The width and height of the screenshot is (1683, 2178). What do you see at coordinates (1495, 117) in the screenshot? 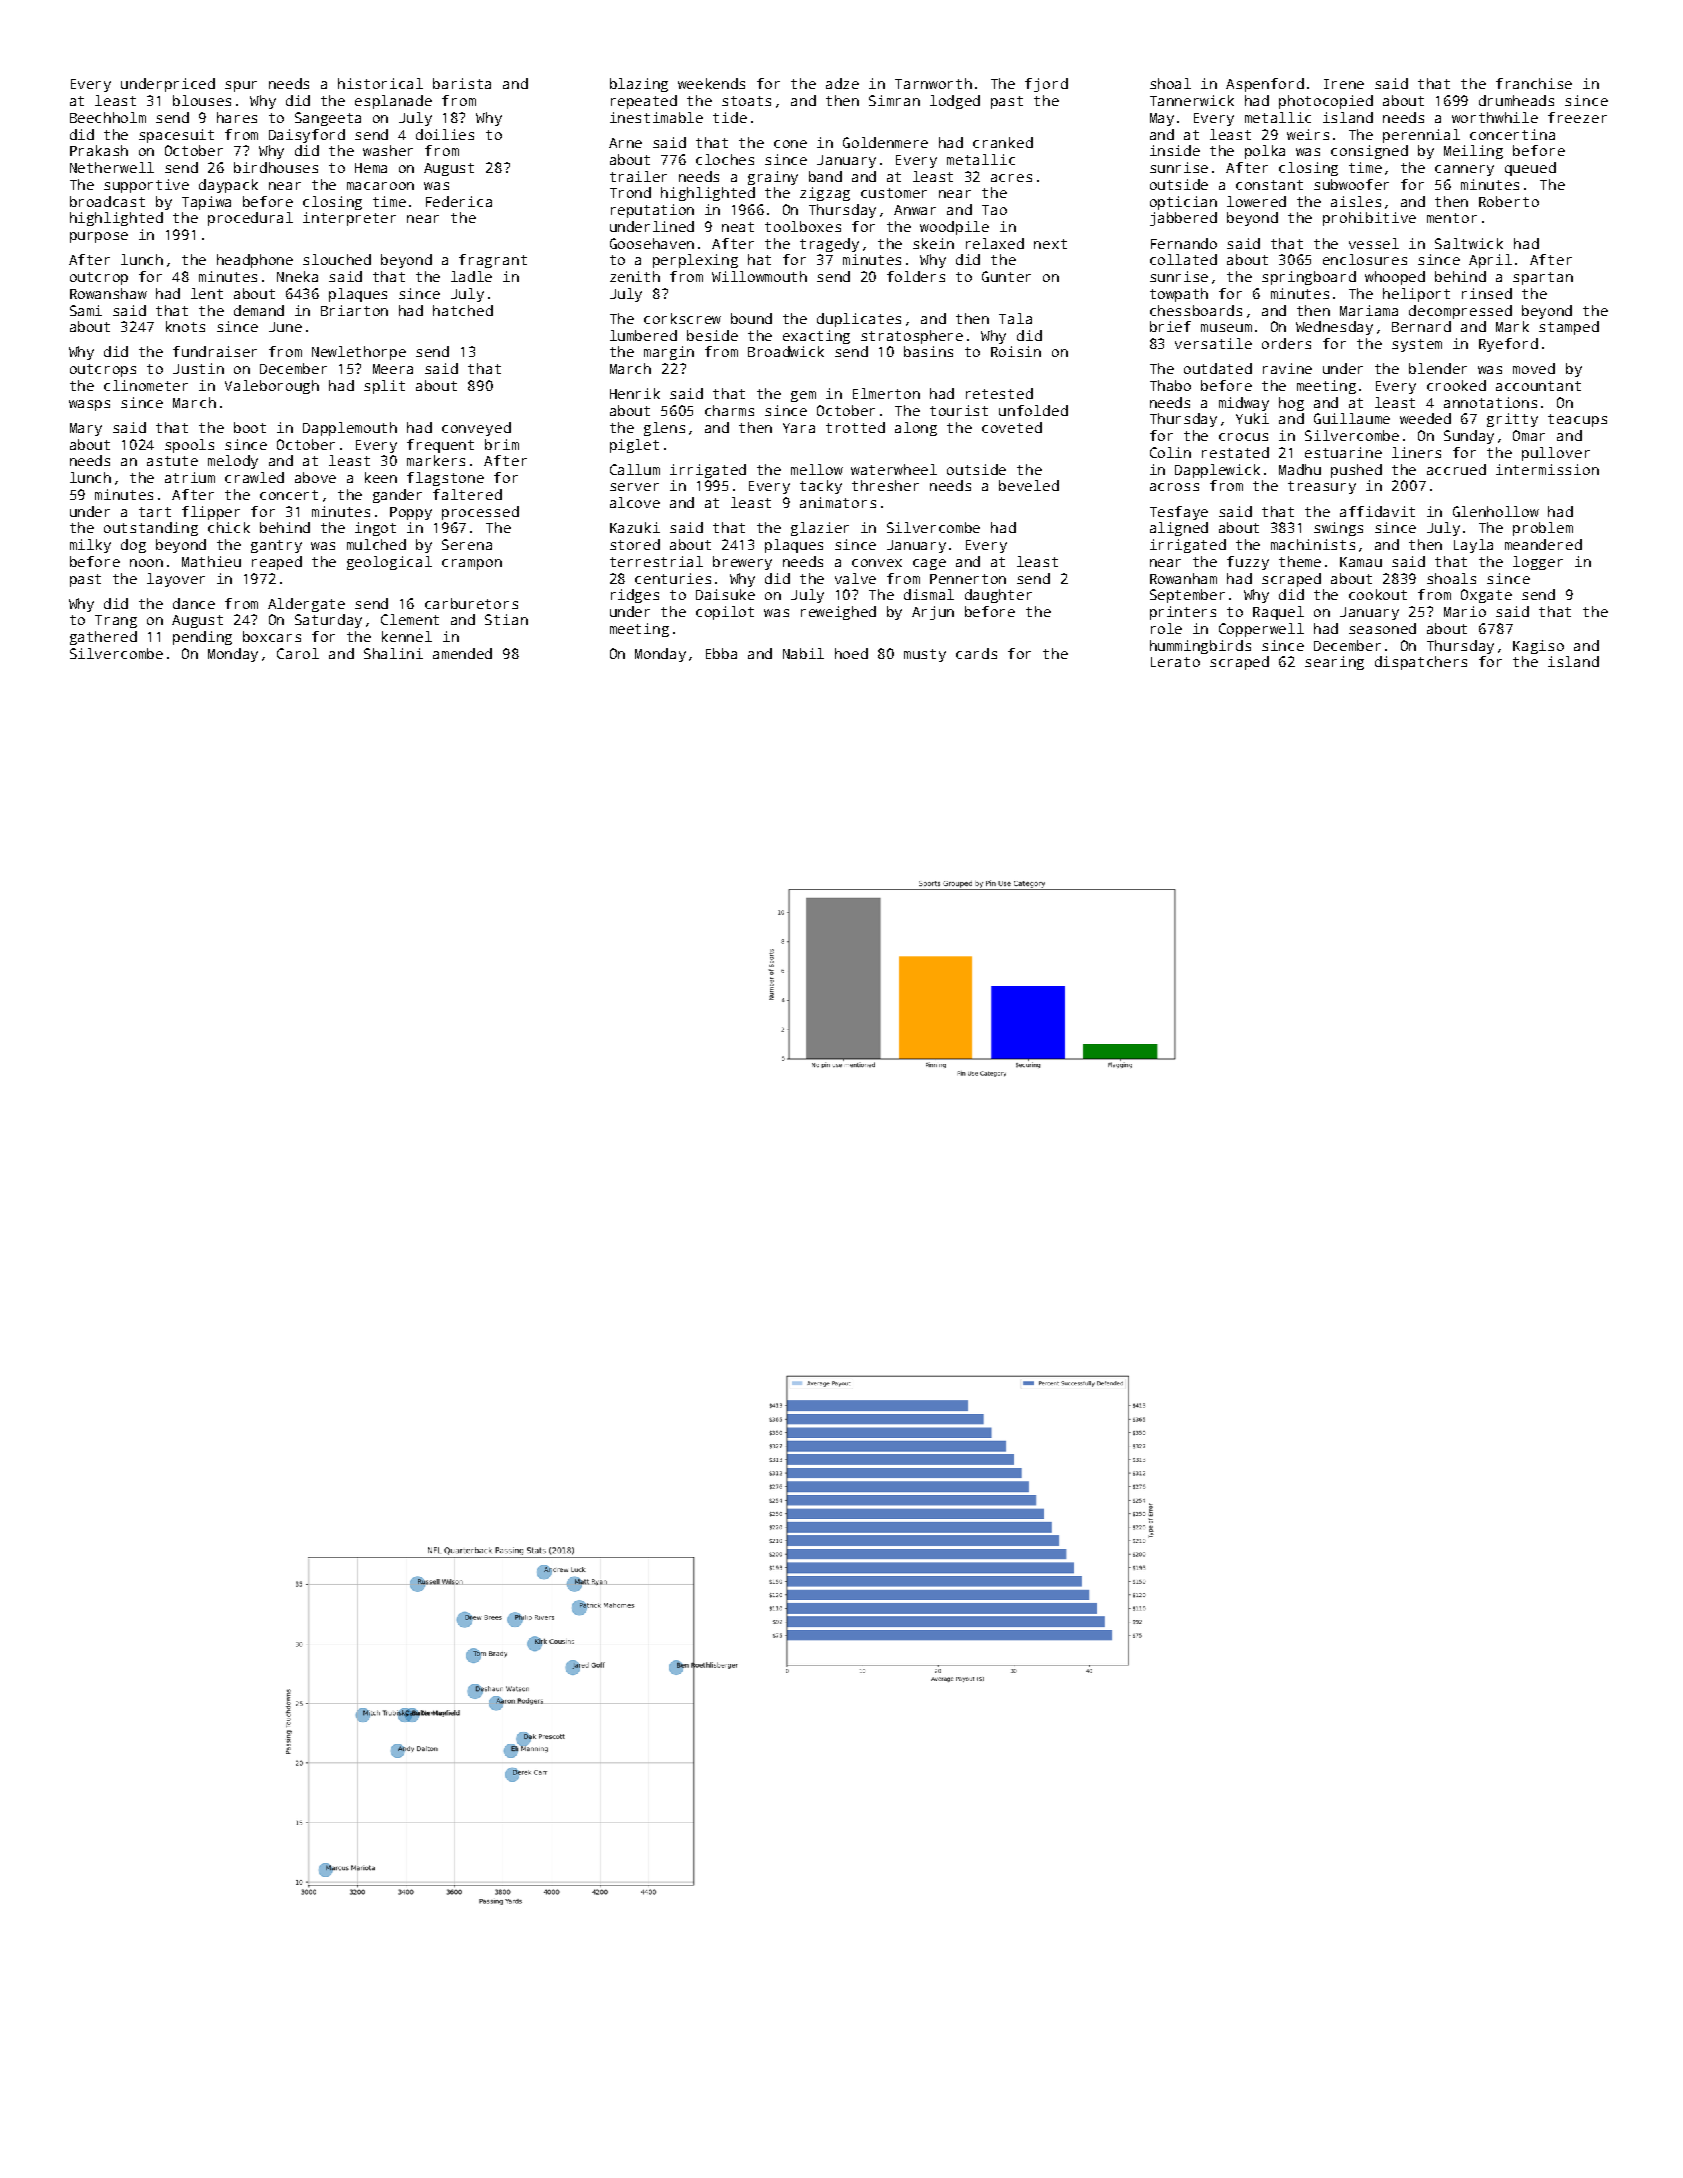
I see `worthwhile` at bounding box center [1495, 117].
